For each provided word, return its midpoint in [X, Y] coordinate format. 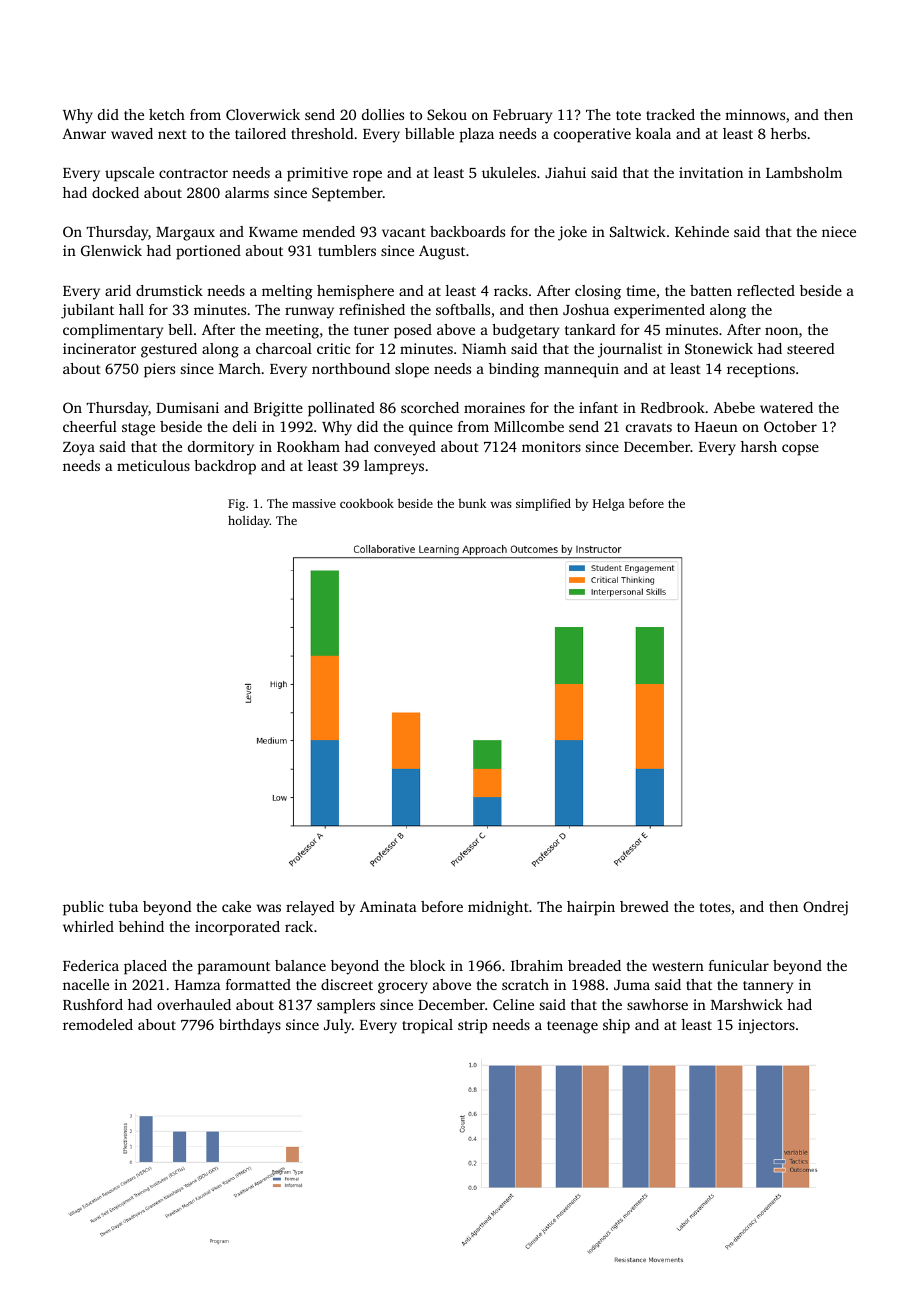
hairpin [591, 908]
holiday [249, 521]
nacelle [86, 984]
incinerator [99, 348]
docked [115, 192]
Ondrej [825, 908]
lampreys [394, 467]
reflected [766, 290]
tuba [123, 906]
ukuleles [509, 172]
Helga [609, 505]
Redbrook [673, 407]
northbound [351, 368]
